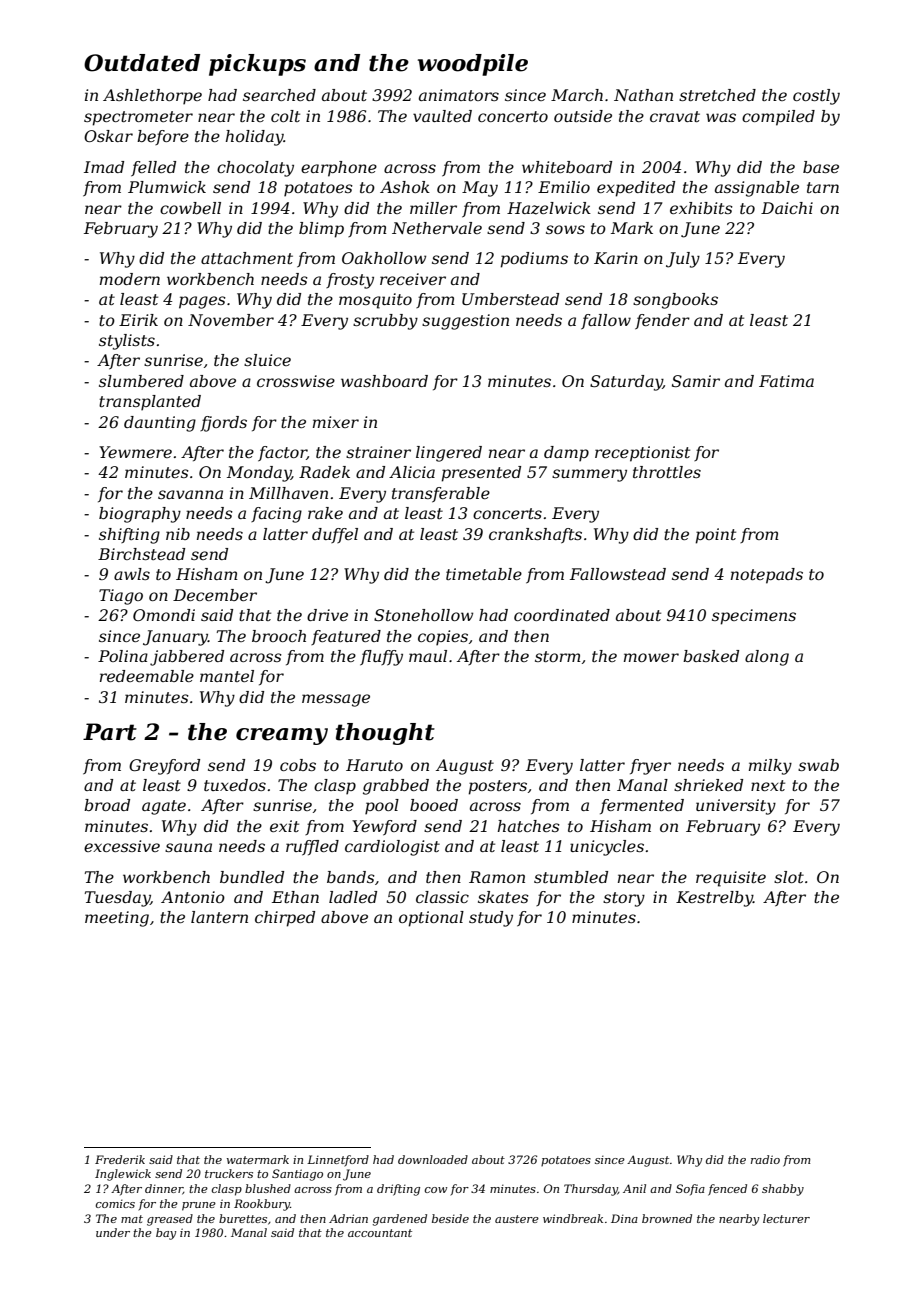 This screenshot has width=924, height=1308. I want to click on Nathan, so click(643, 95).
